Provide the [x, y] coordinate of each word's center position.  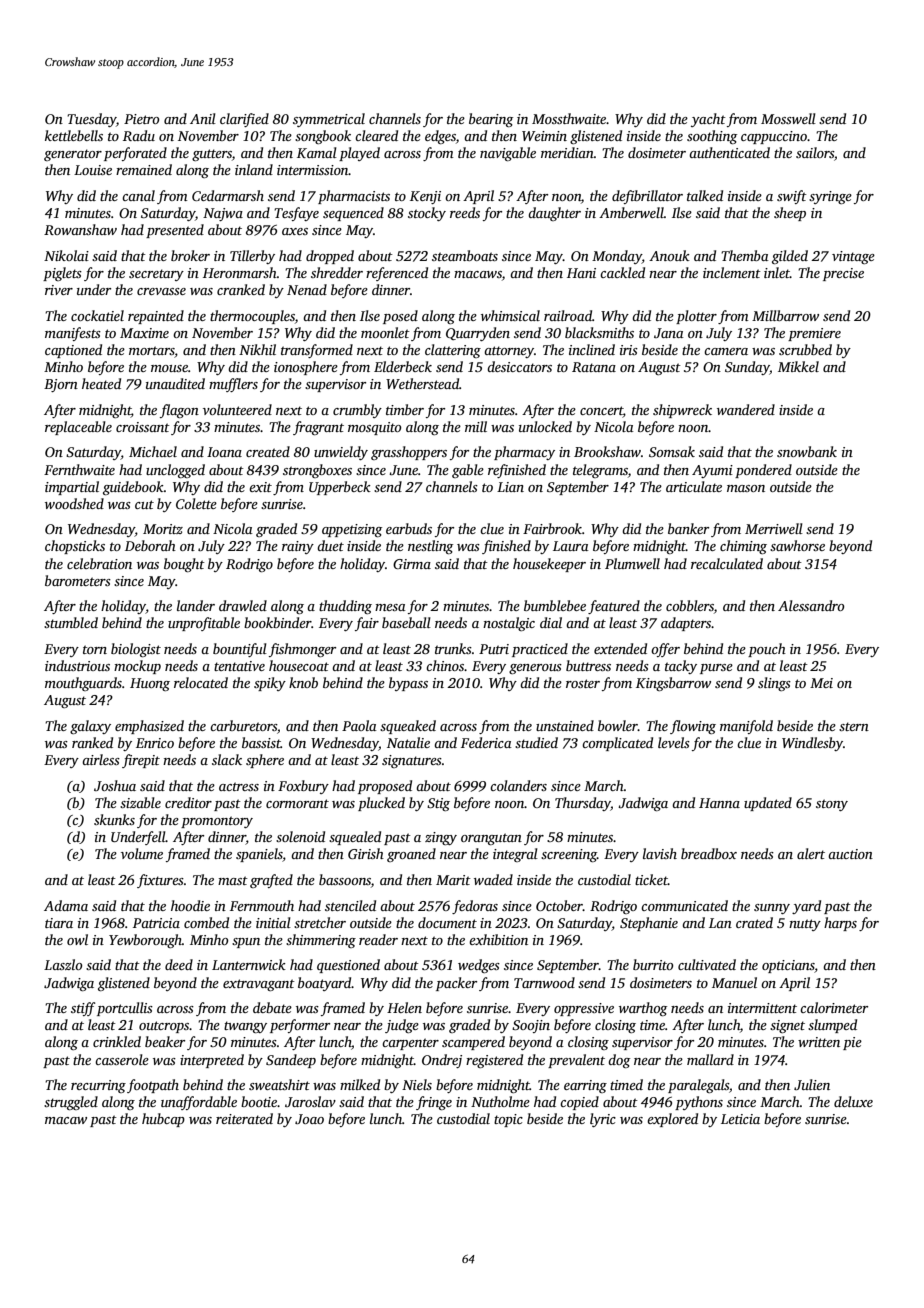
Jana [669, 333]
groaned [411, 855]
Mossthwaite [569, 118]
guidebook [133, 488]
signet [787, 1026]
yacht [708, 120]
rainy [298, 547]
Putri [494, 649]
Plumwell [632, 563]
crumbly [357, 411]
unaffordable [199, 1103]
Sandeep [291, 1061]
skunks [114, 819]
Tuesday [91, 120]
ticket [651, 879]
